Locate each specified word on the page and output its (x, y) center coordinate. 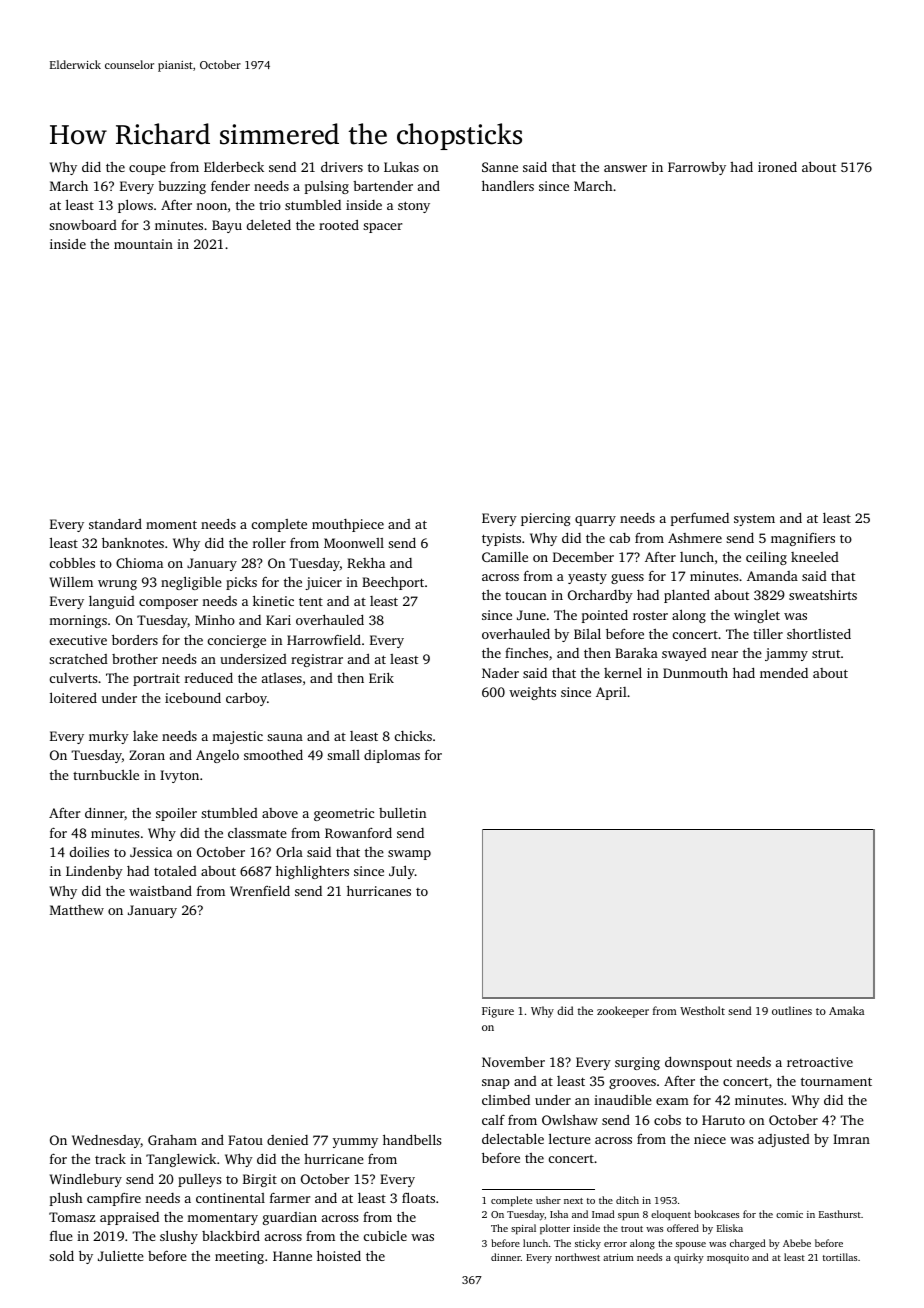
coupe (147, 170)
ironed (777, 167)
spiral (523, 1229)
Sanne (500, 167)
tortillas (840, 1257)
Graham (172, 1140)
